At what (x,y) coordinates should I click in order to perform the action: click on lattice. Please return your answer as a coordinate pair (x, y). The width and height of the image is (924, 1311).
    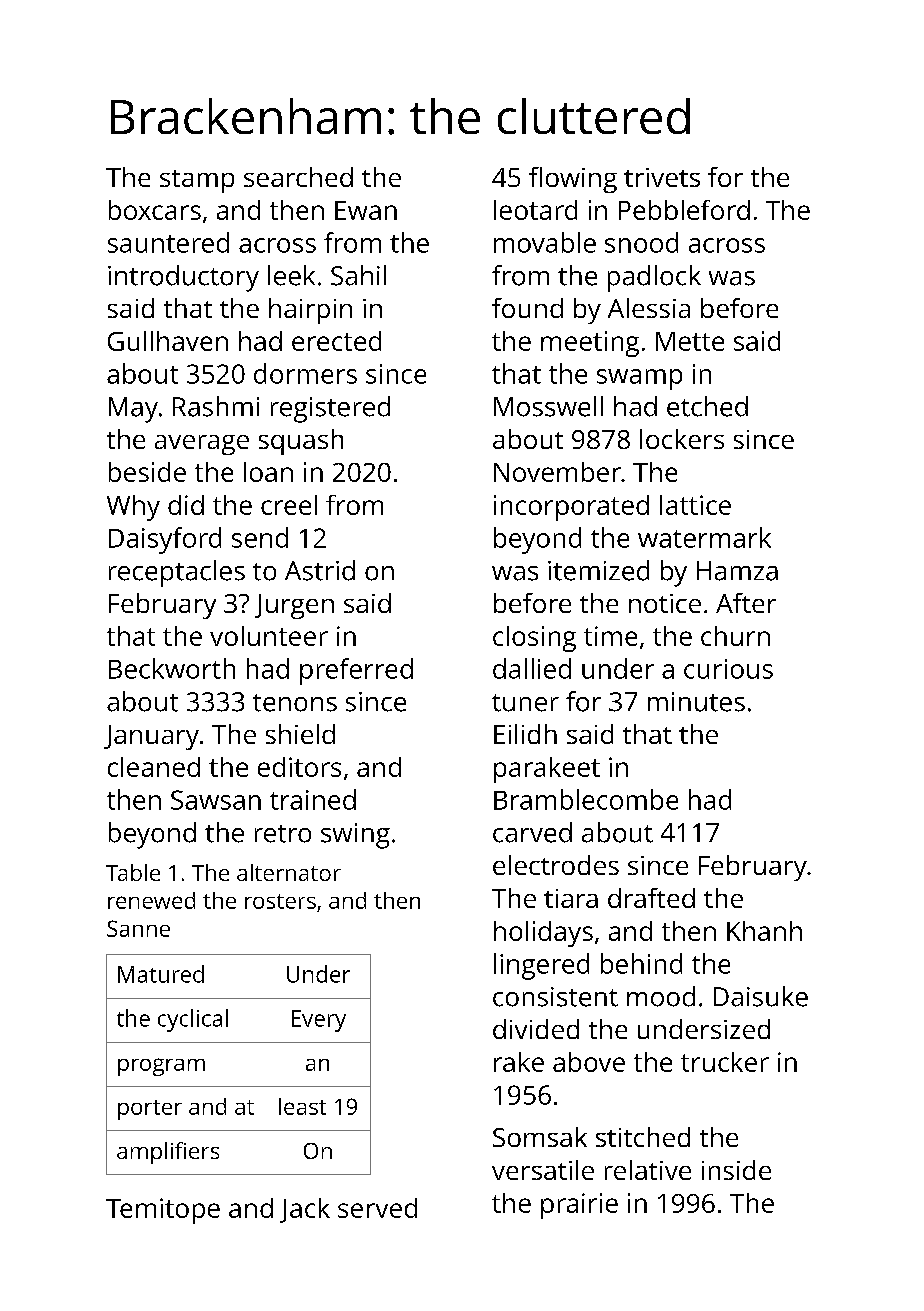
    Looking at the image, I should click on (695, 505).
